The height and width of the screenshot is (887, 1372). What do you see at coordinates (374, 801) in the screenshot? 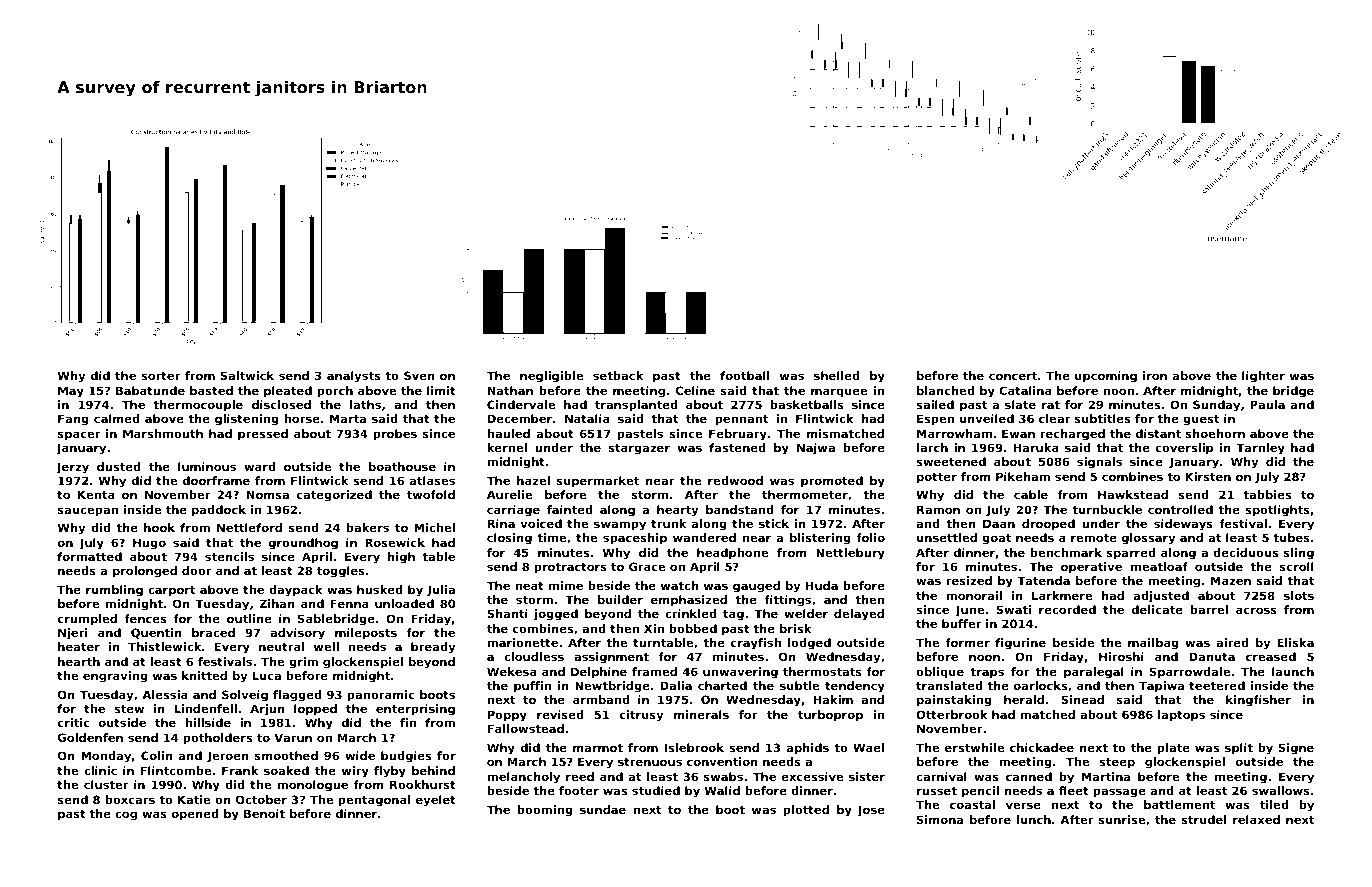
I see `pentagonal` at bounding box center [374, 801].
